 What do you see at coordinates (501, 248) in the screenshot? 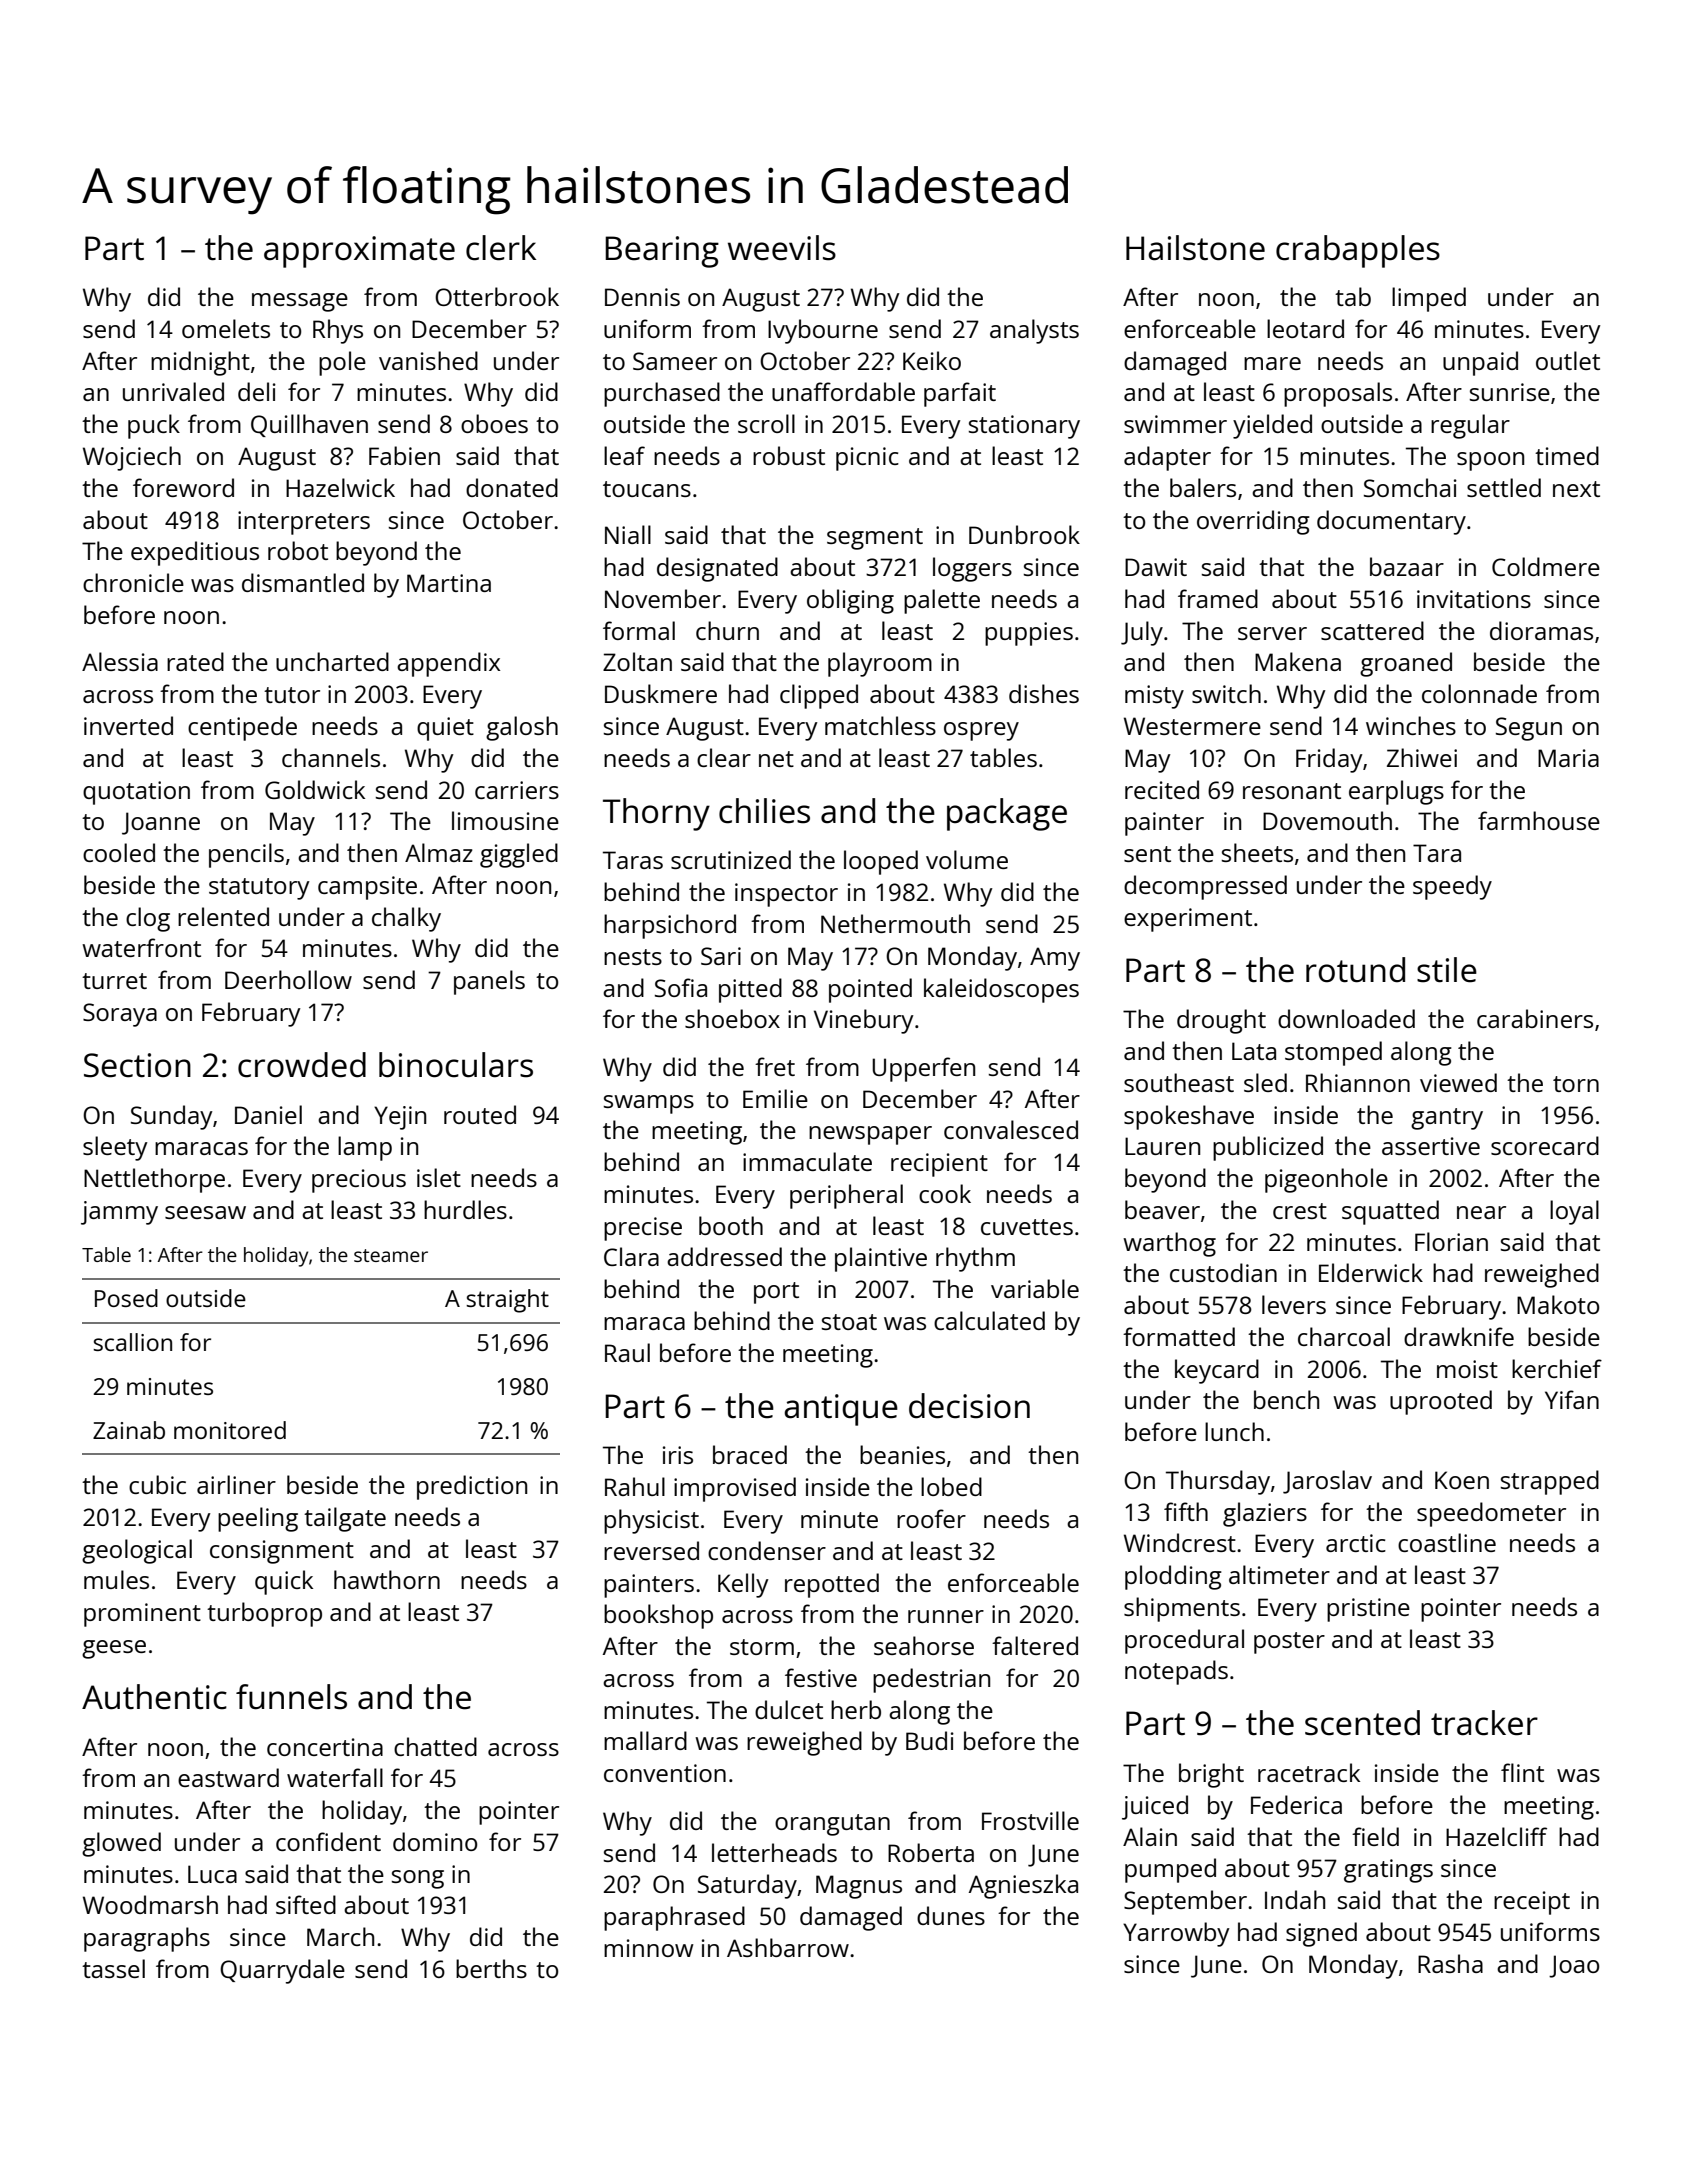
I see `clerk` at bounding box center [501, 248].
